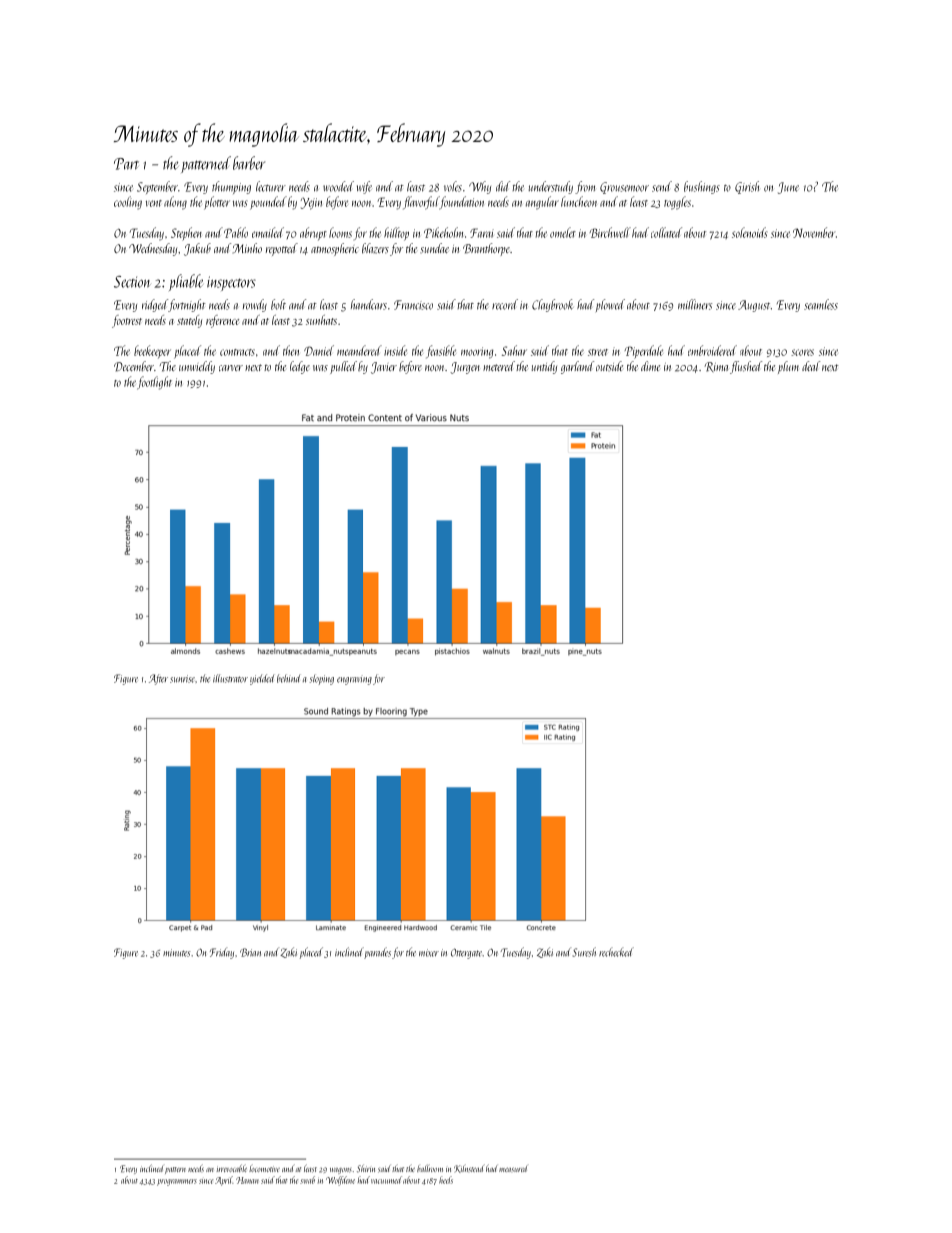 The height and width of the screenshot is (1233, 952). Describe the element at coordinates (322, 679) in the screenshot. I see `sloping` at that location.
